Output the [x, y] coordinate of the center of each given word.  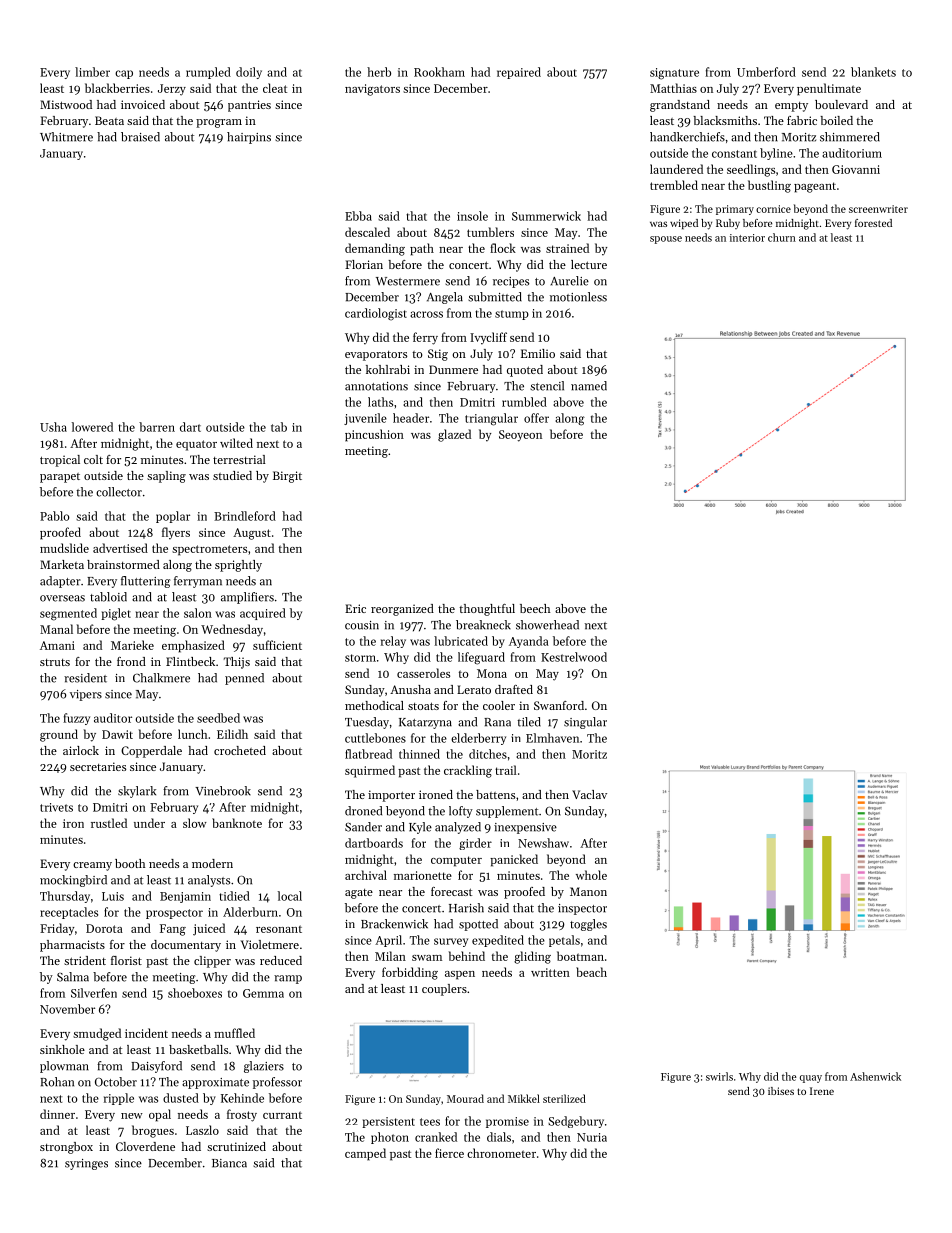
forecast [451, 891]
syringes [86, 1164]
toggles [588, 925]
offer [536, 418]
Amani [57, 645]
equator [196, 445]
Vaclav [589, 794]
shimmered [850, 137]
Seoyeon [520, 436]
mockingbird [73, 881]
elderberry [478, 739]
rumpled [208, 73]
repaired [519, 73]
